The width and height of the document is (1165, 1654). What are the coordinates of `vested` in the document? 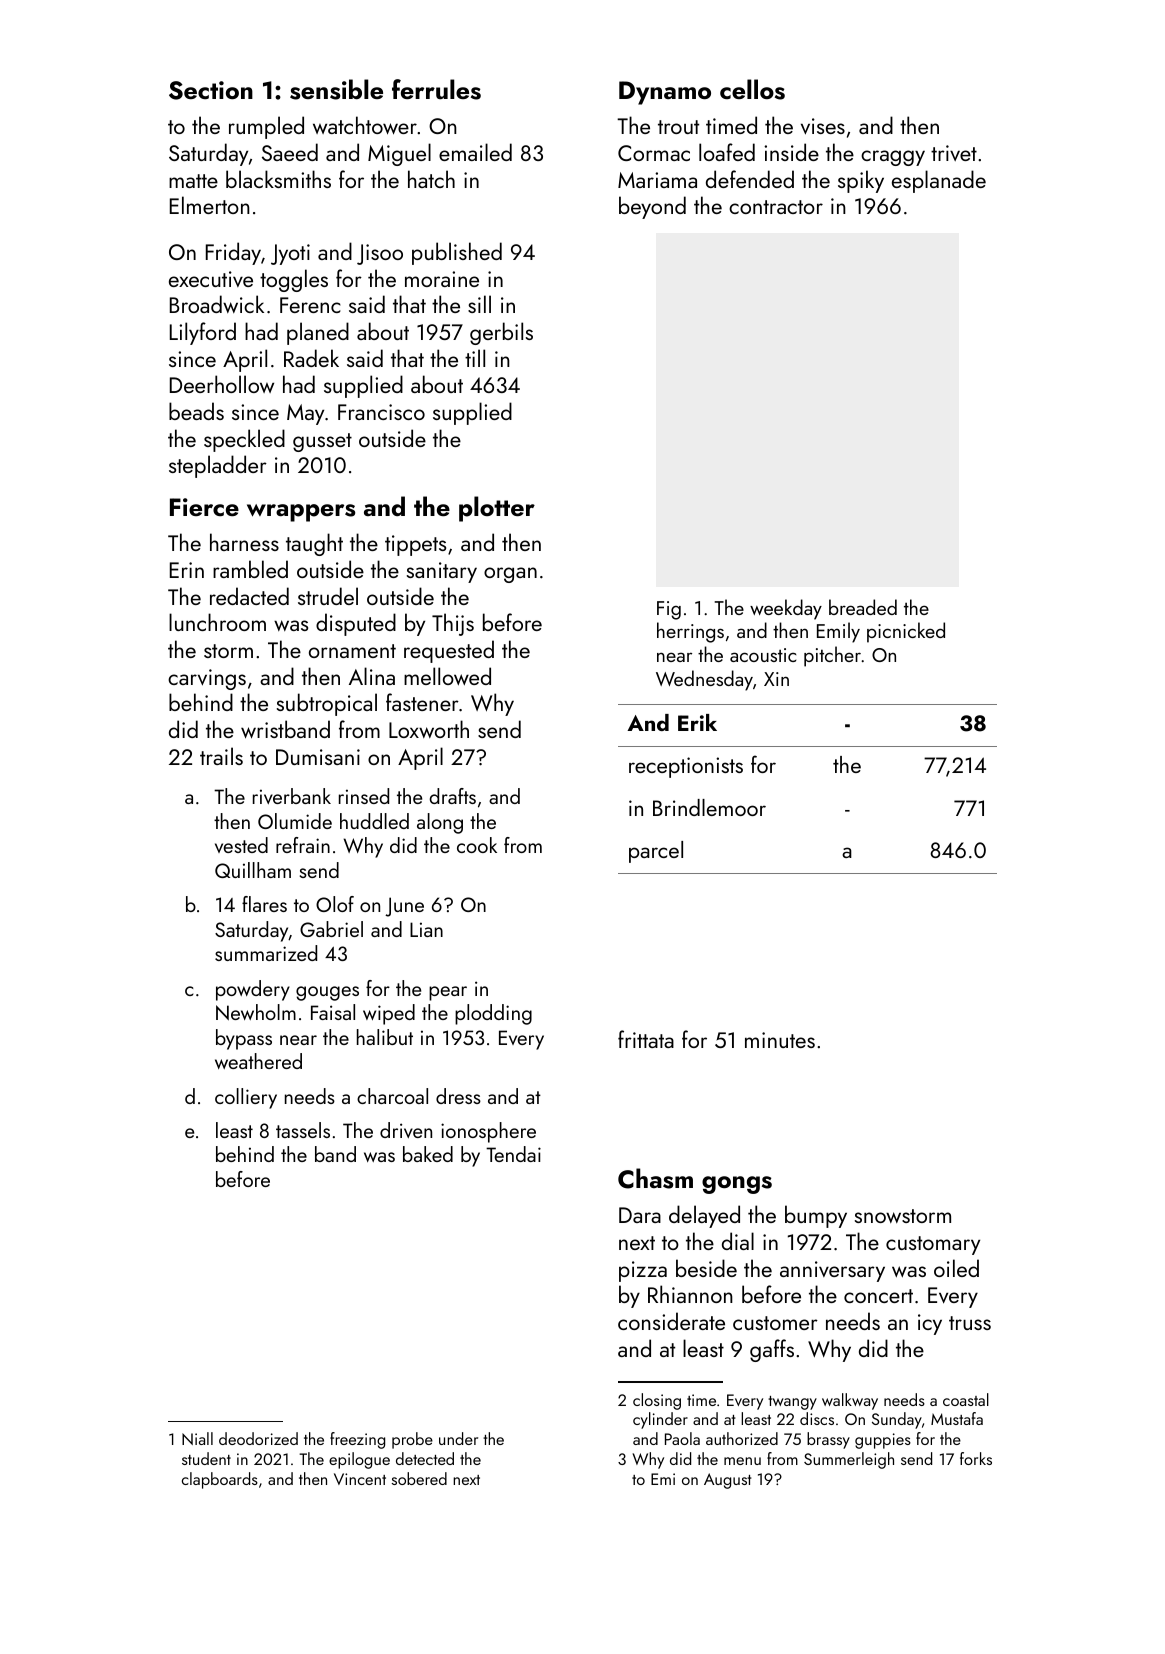 It's located at (241, 845).
